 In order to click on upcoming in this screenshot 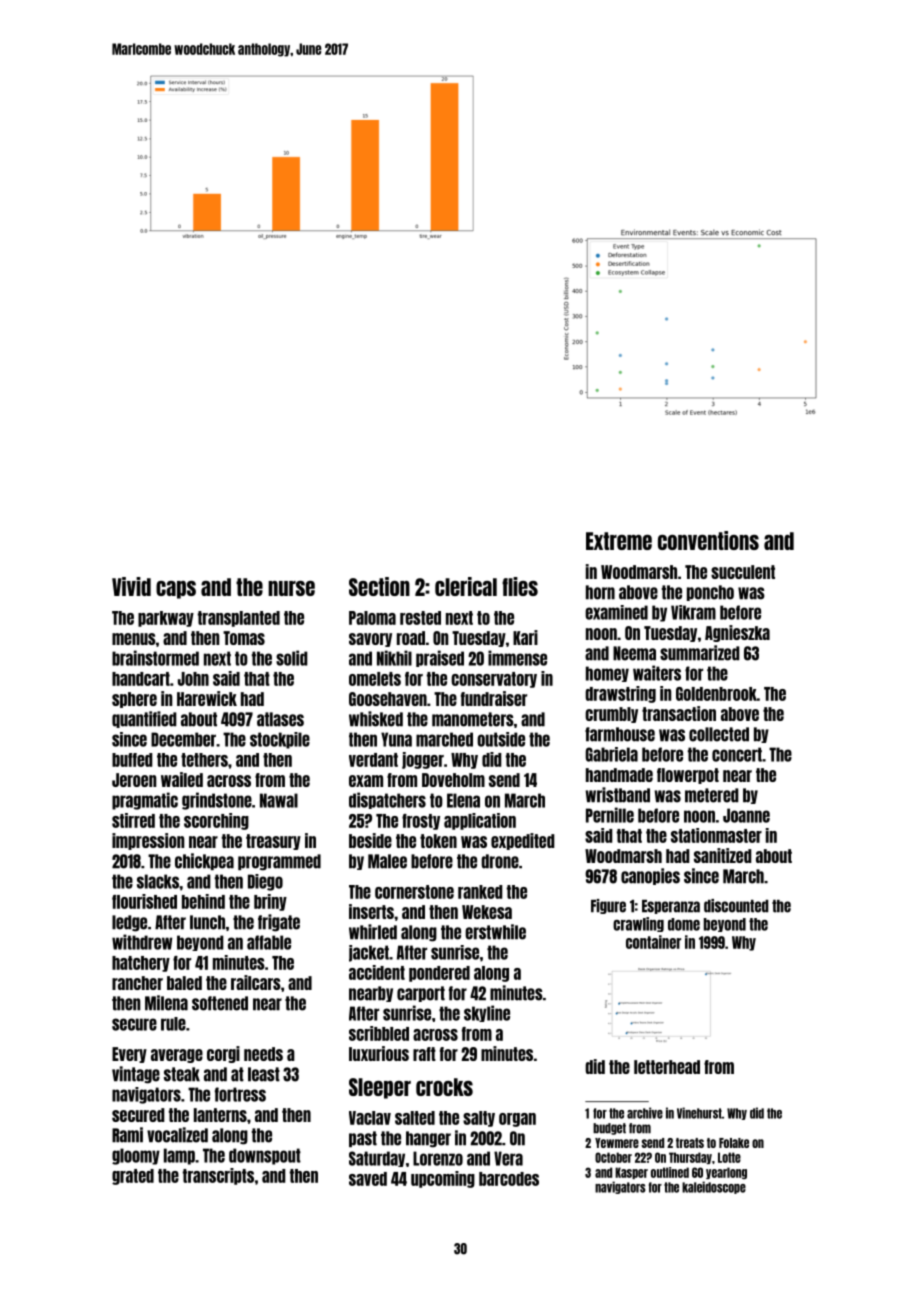, I will do `click(443, 1179)`.
